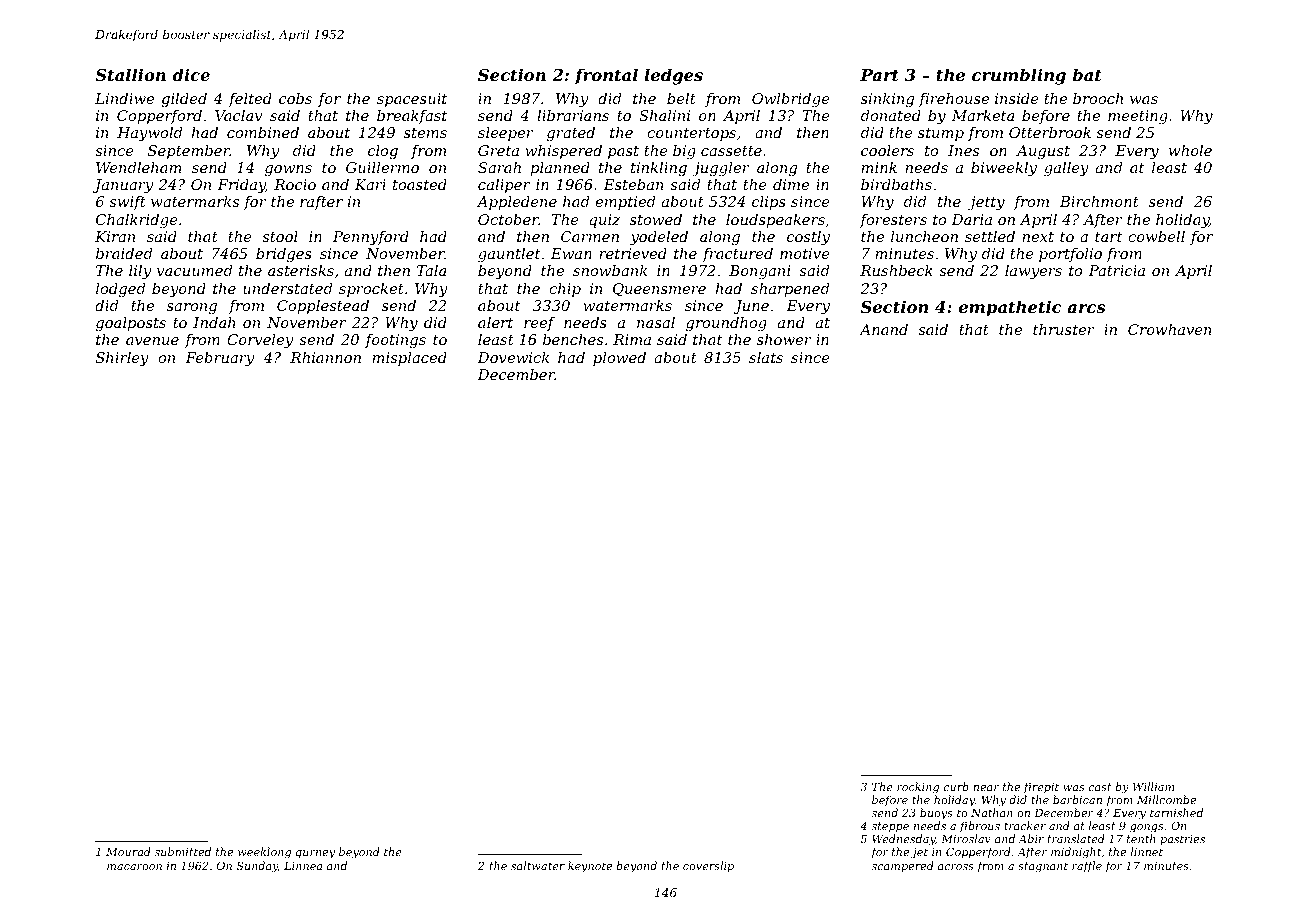 This screenshot has width=1308, height=924. I want to click on Linnea, so click(303, 866).
